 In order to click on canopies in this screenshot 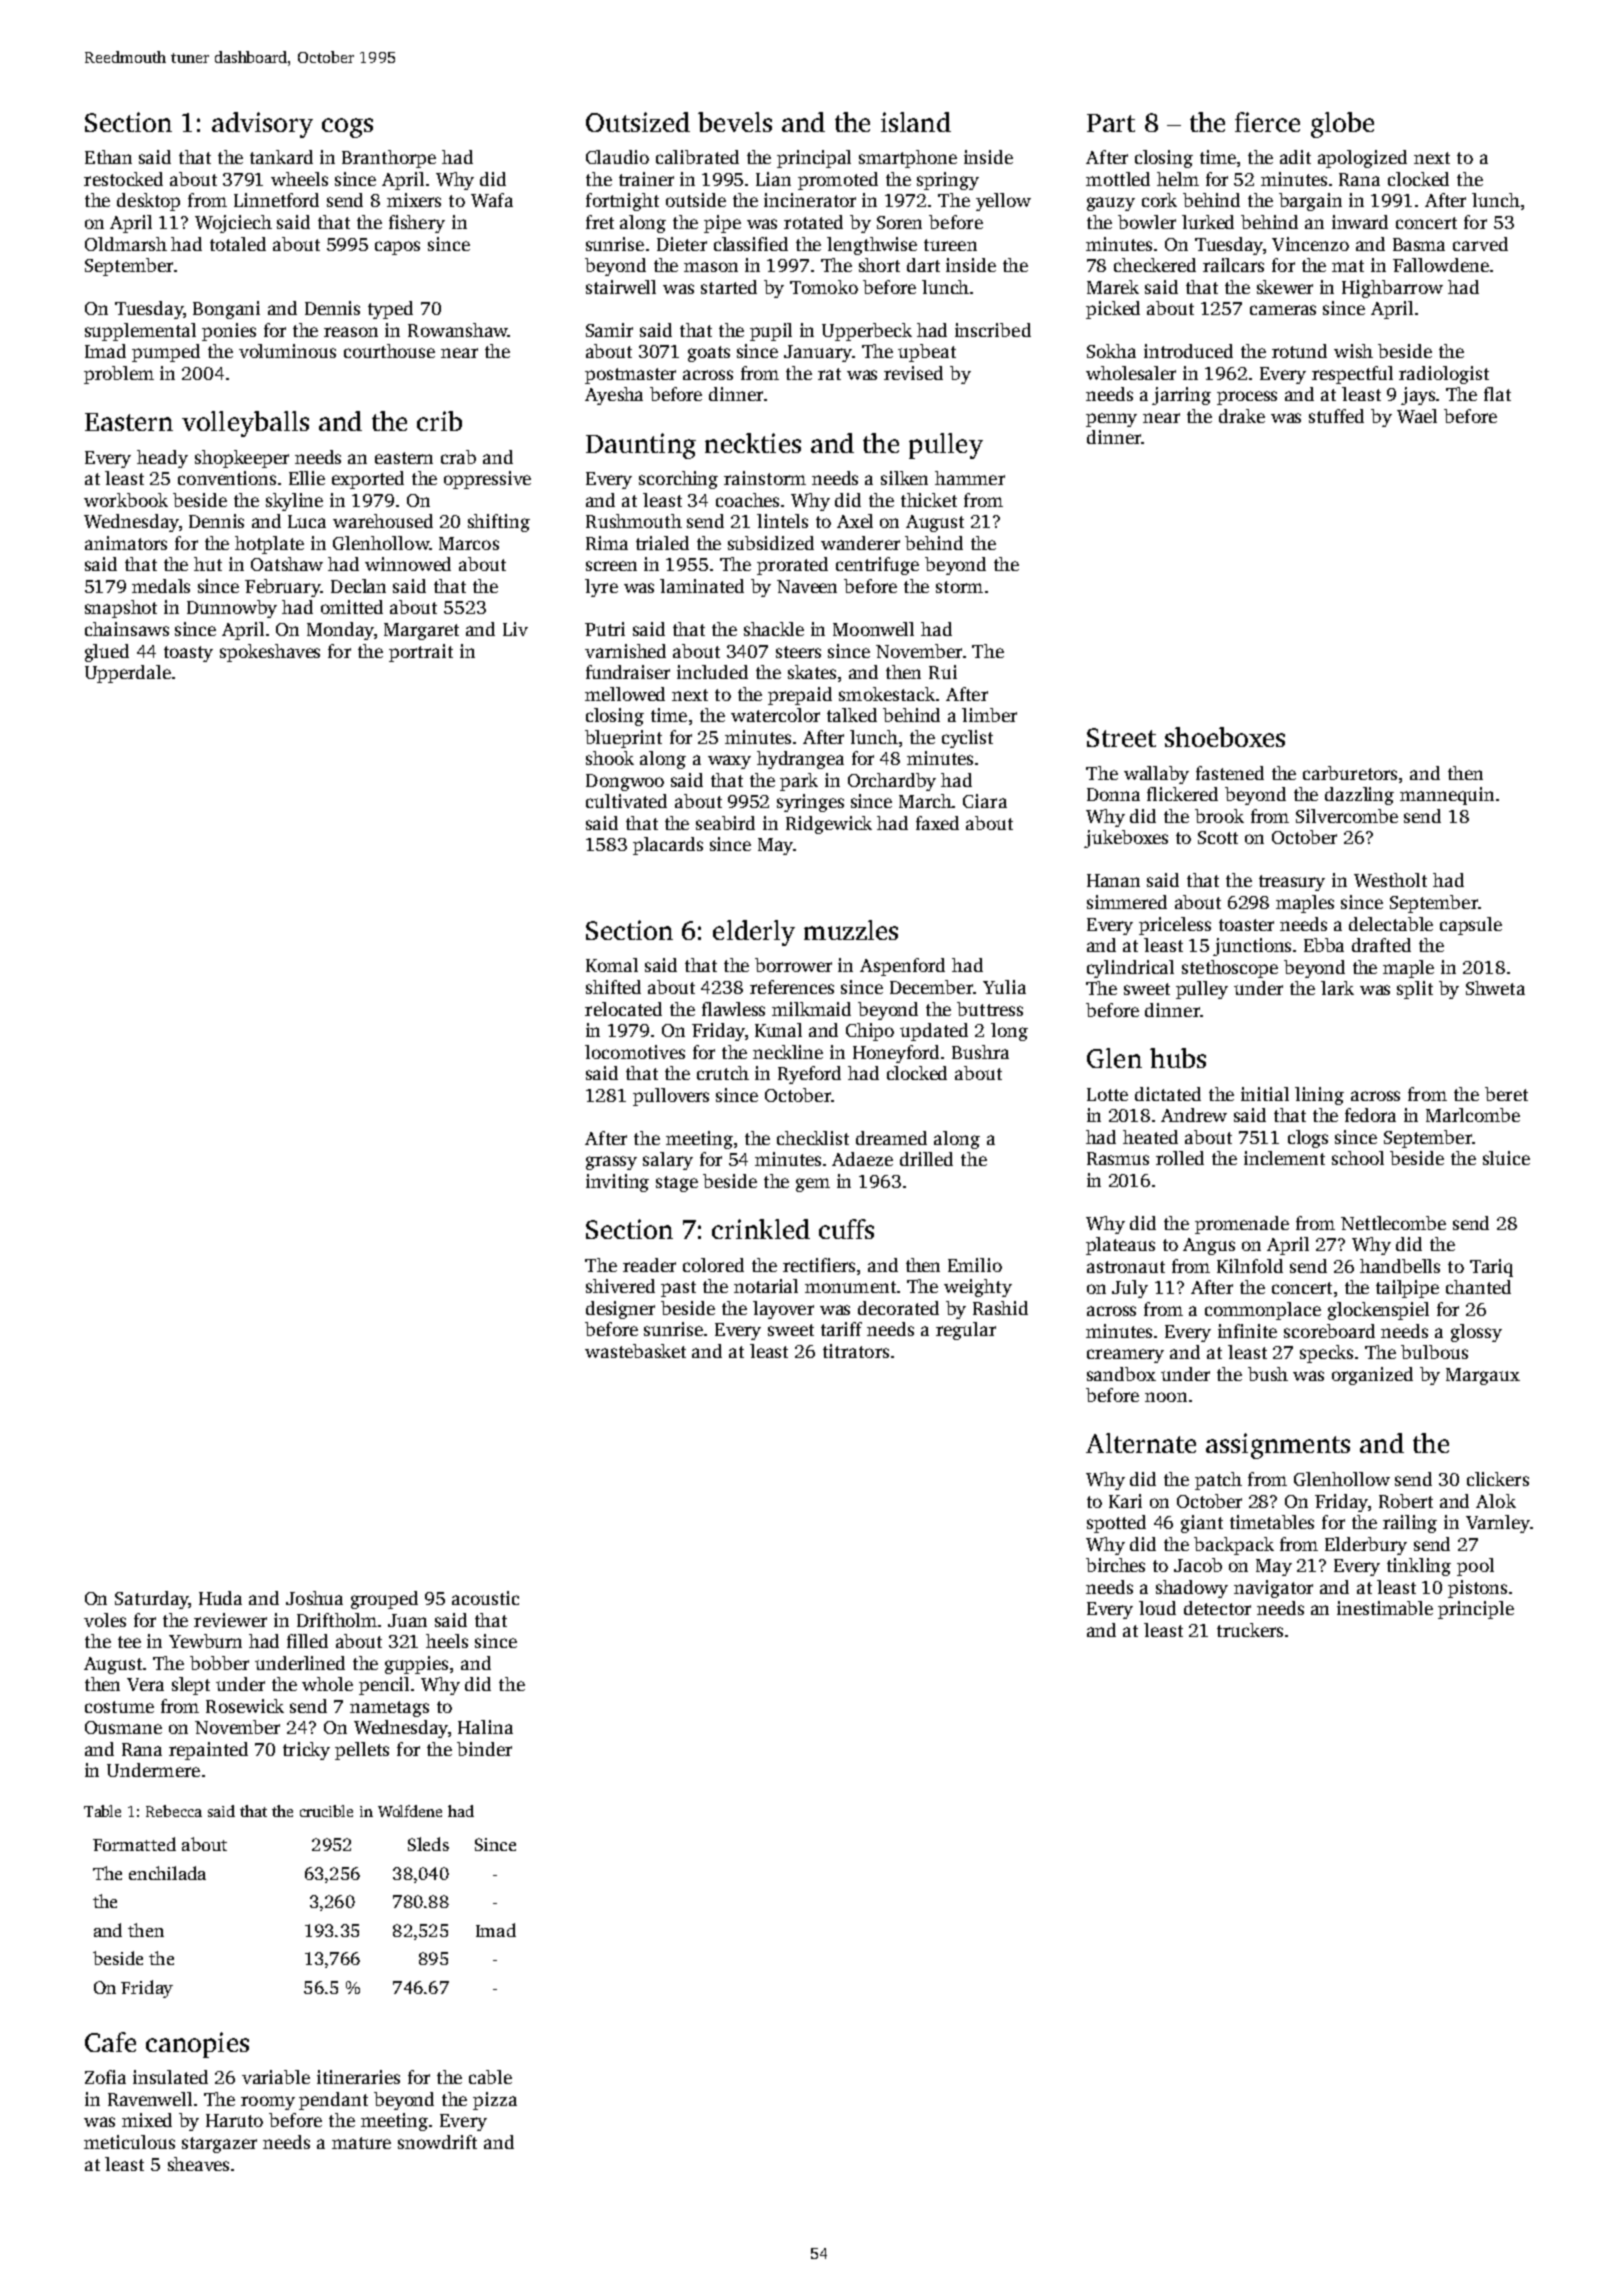, I will do `click(197, 2045)`.
